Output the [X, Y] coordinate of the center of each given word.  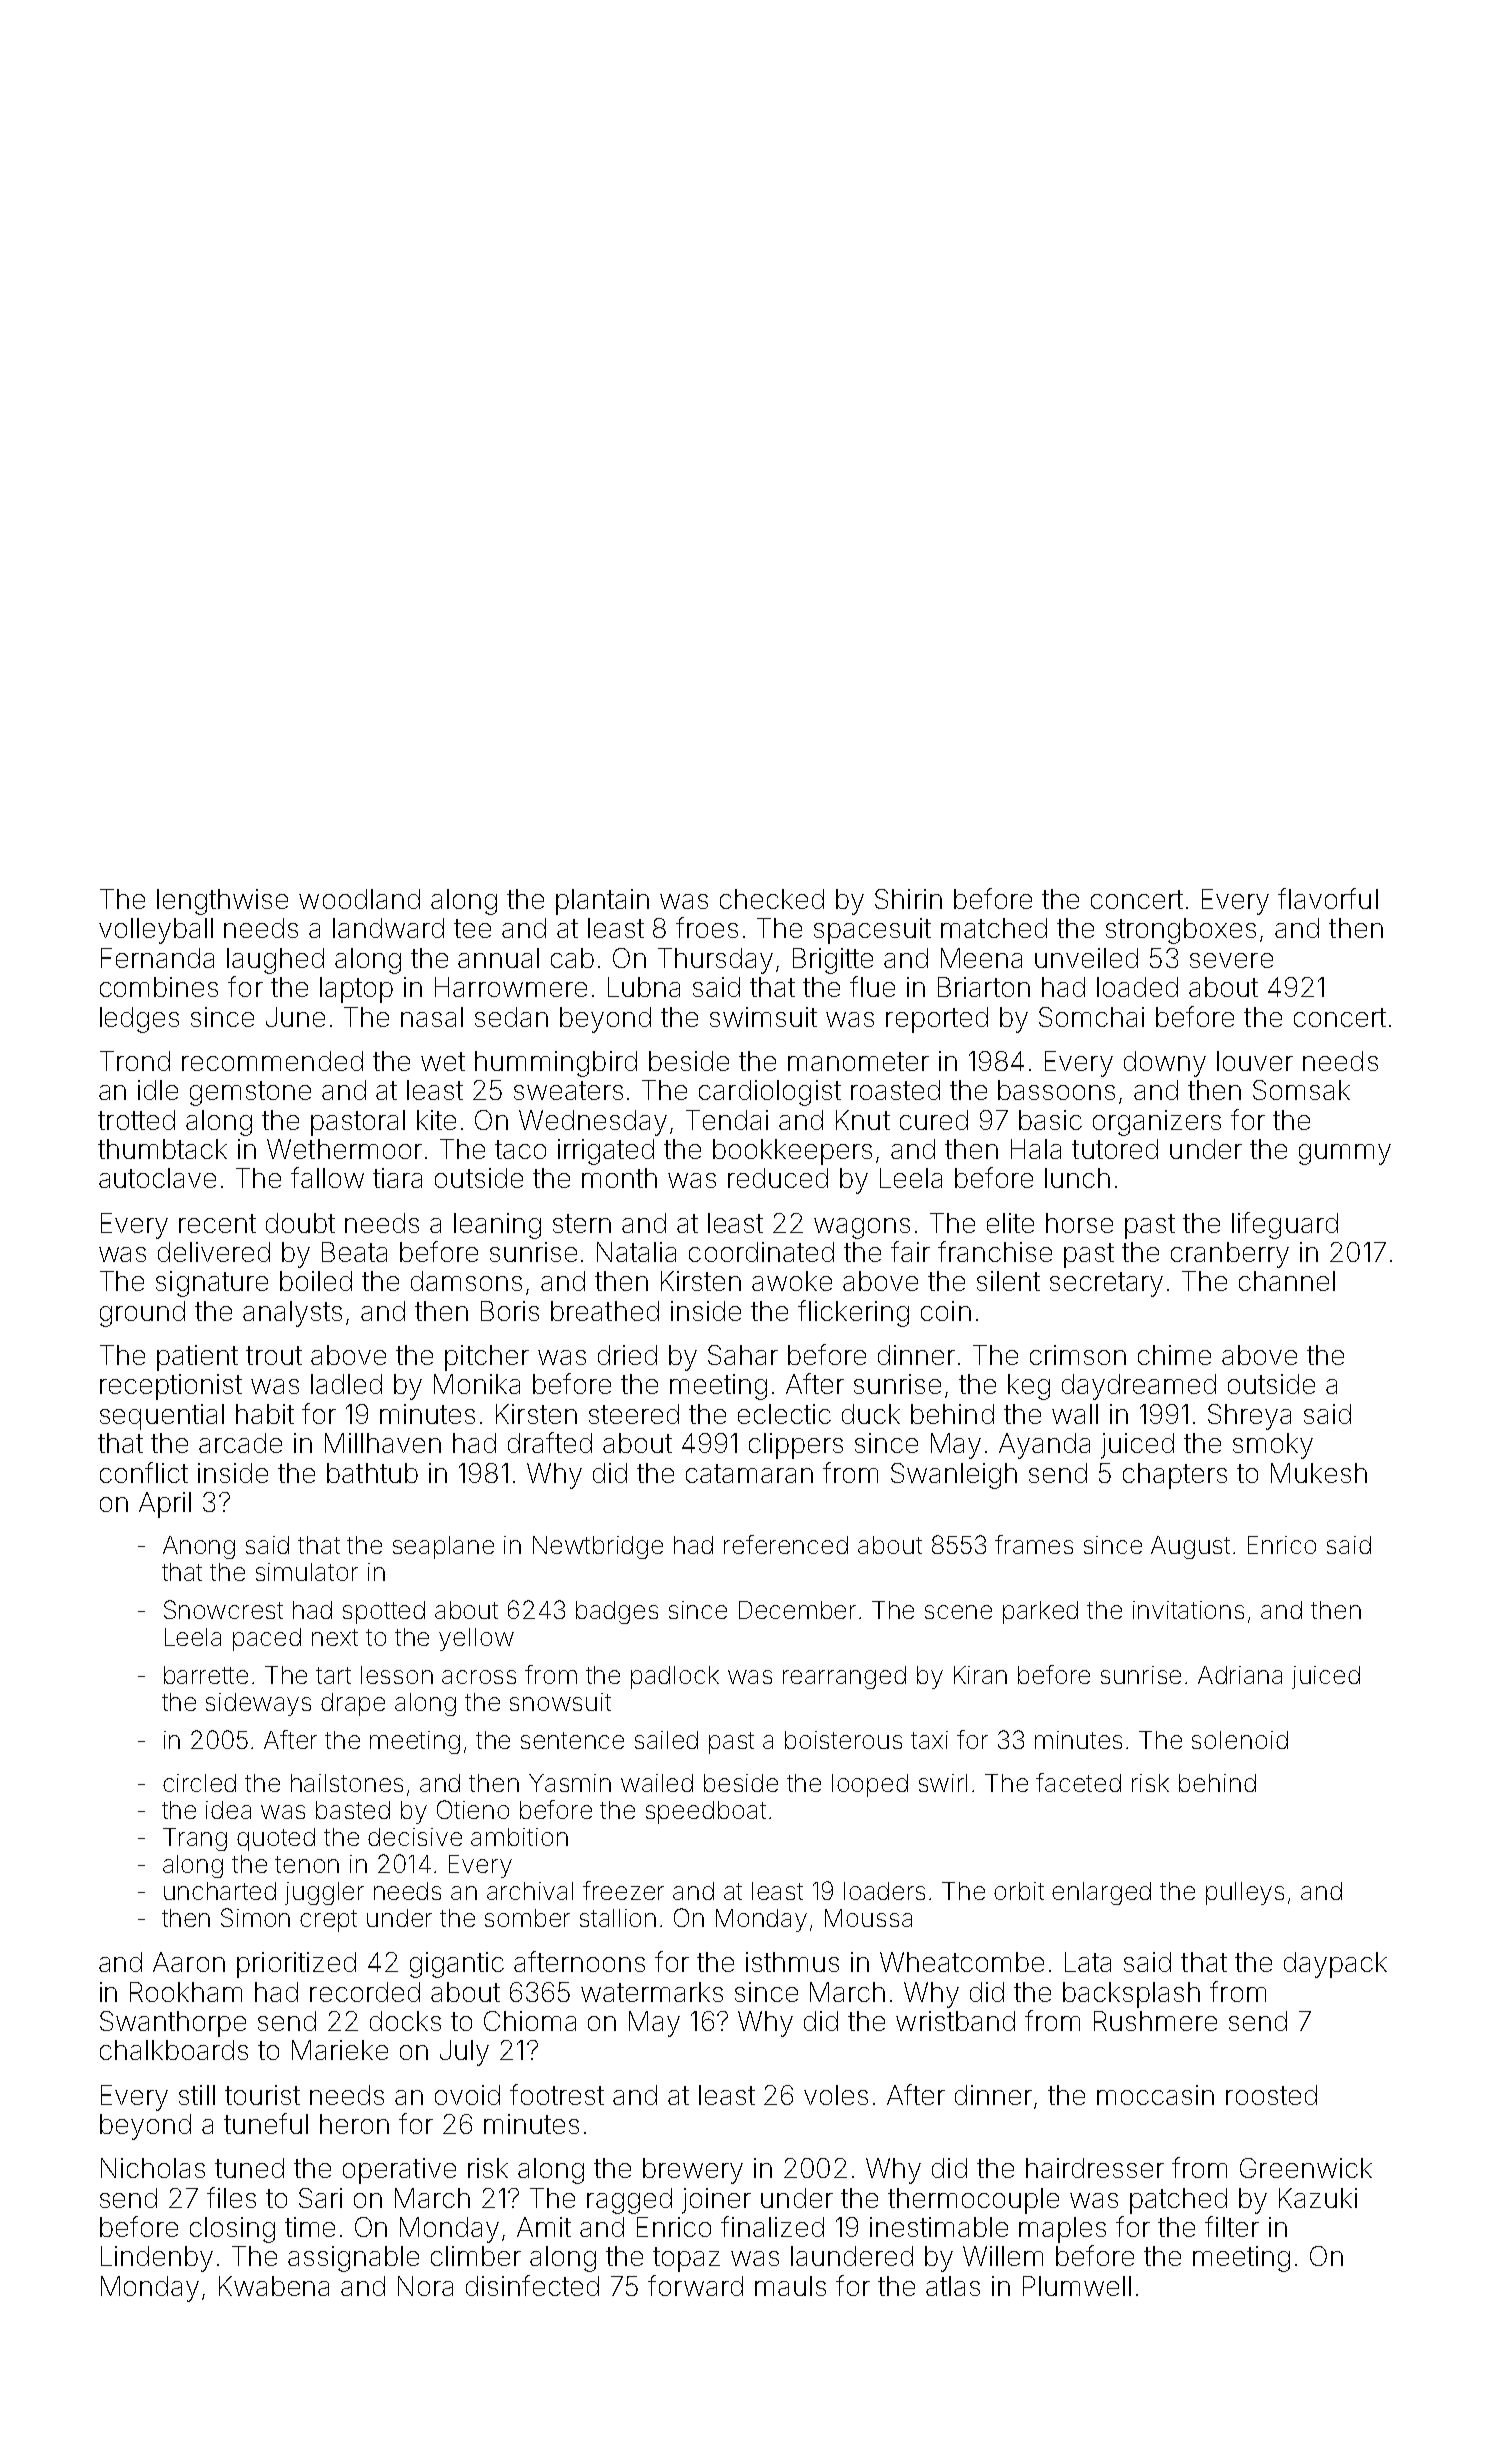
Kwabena [274, 2286]
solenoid [1240, 1740]
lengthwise [222, 902]
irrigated [606, 1152]
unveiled [1086, 958]
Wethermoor [344, 1149]
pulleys [1245, 1893]
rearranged [844, 1677]
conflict [144, 1472]
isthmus [792, 1962]
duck [871, 1414]
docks [405, 2021]
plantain [602, 902]
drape [353, 1704]
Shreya [1249, 1417]
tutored [1115, 1149]
